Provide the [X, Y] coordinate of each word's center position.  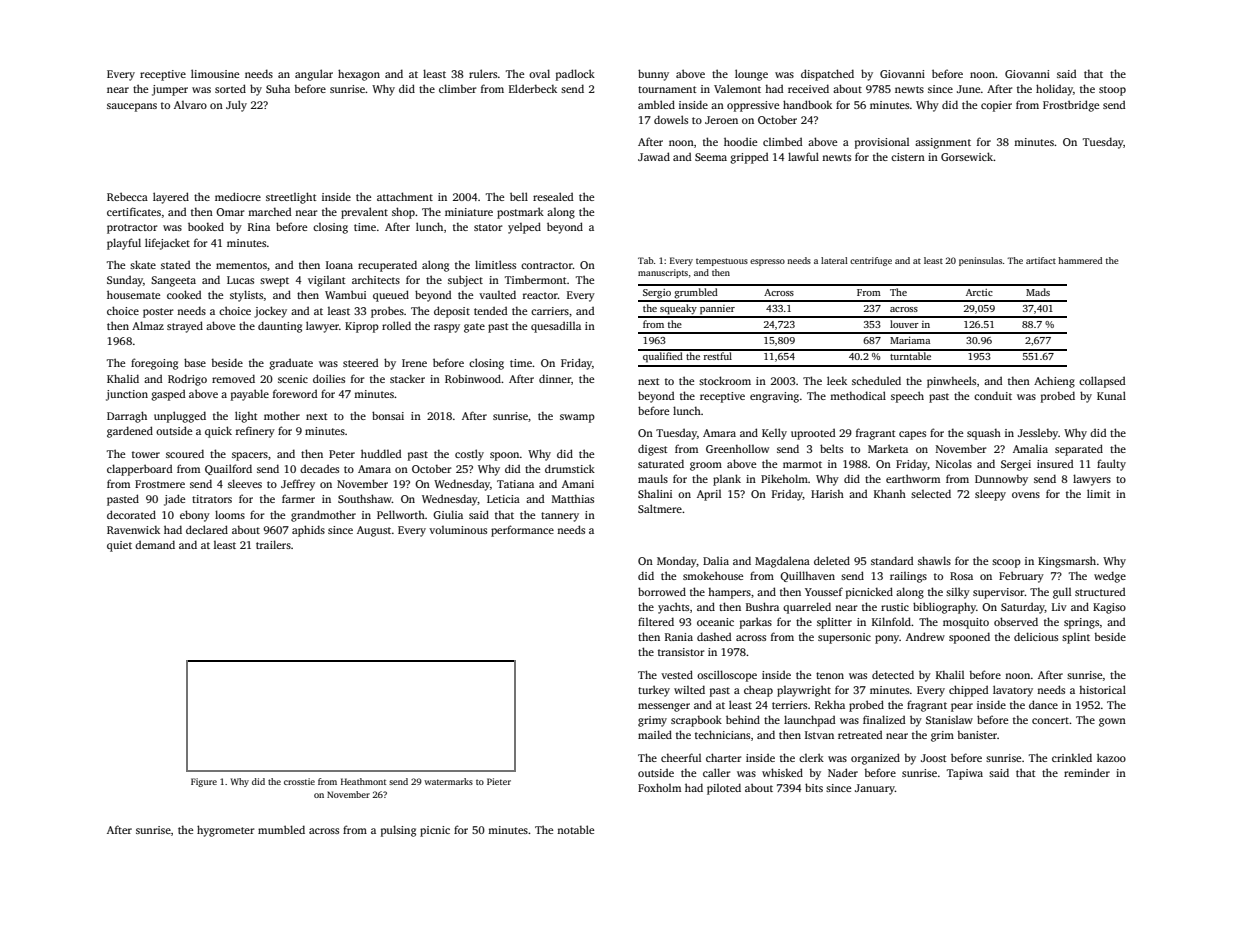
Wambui [345, 294]
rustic [895, 607]
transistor [681, 652]
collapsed [1102, 382]
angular [314, 75]
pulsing [398, 831]
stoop [1112, 91]
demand [155, 544]
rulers [483, 73]
